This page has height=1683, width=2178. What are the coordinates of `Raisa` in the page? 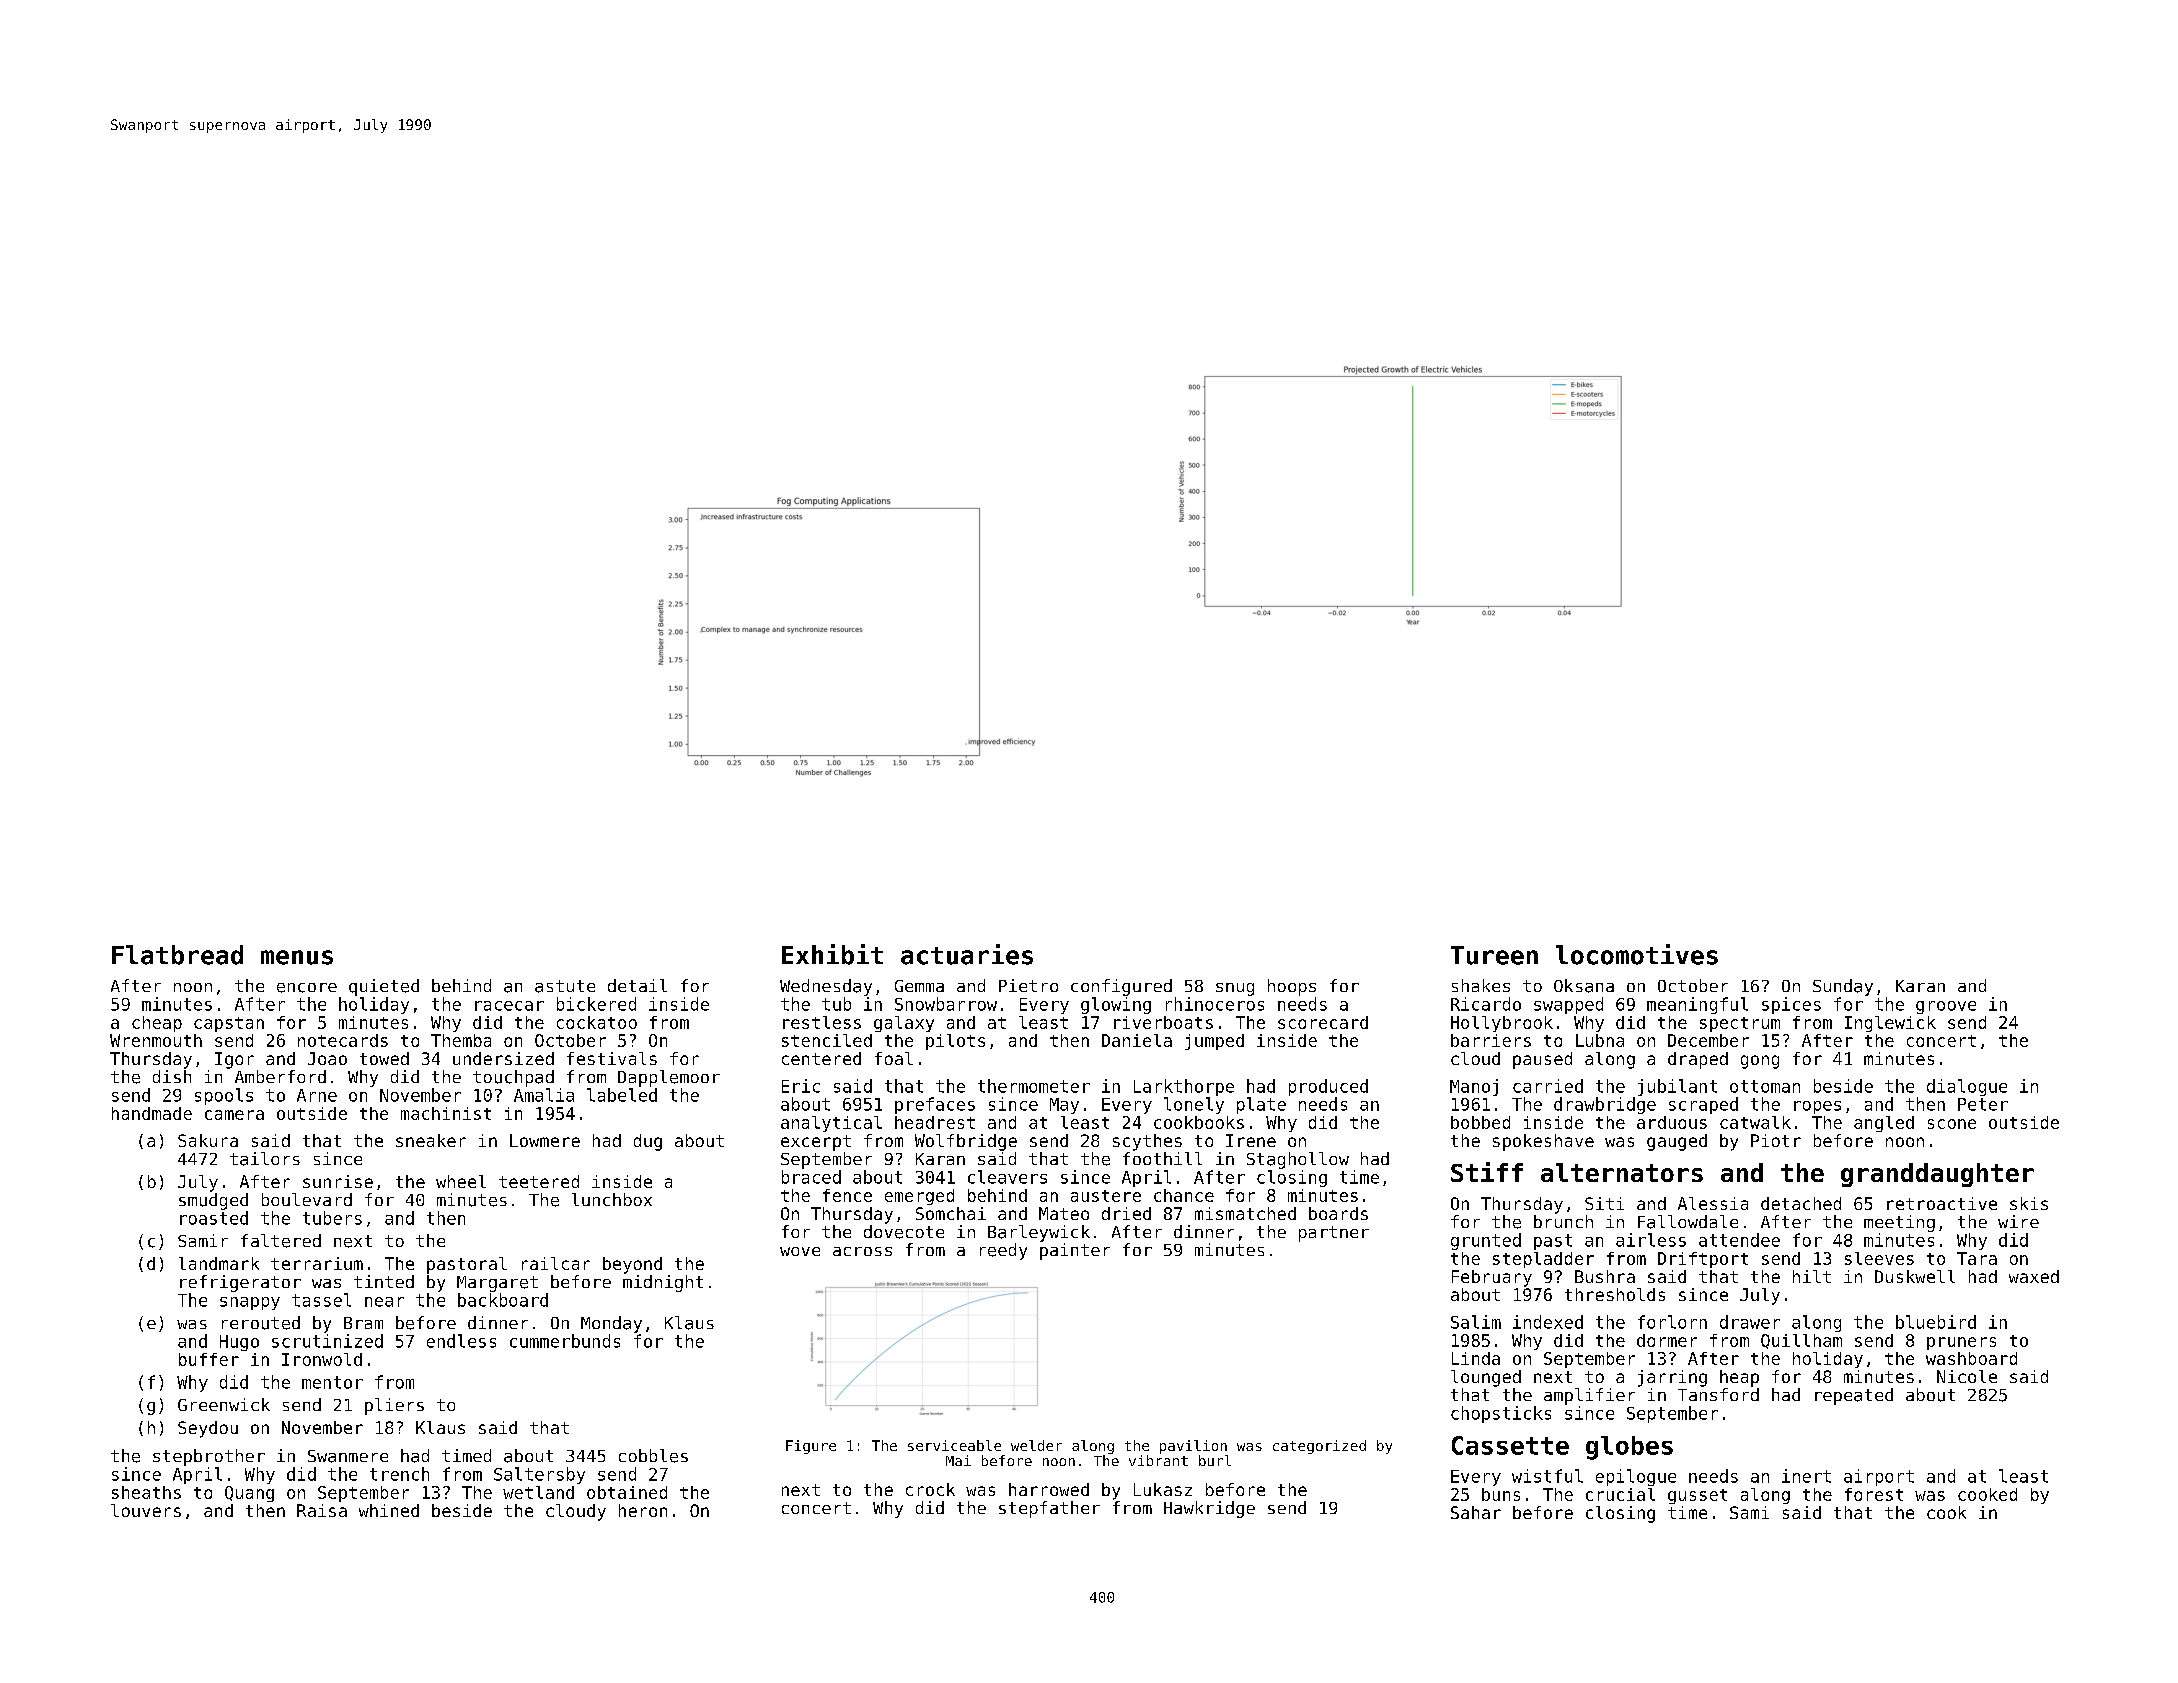 It's located at (322, 1510).
